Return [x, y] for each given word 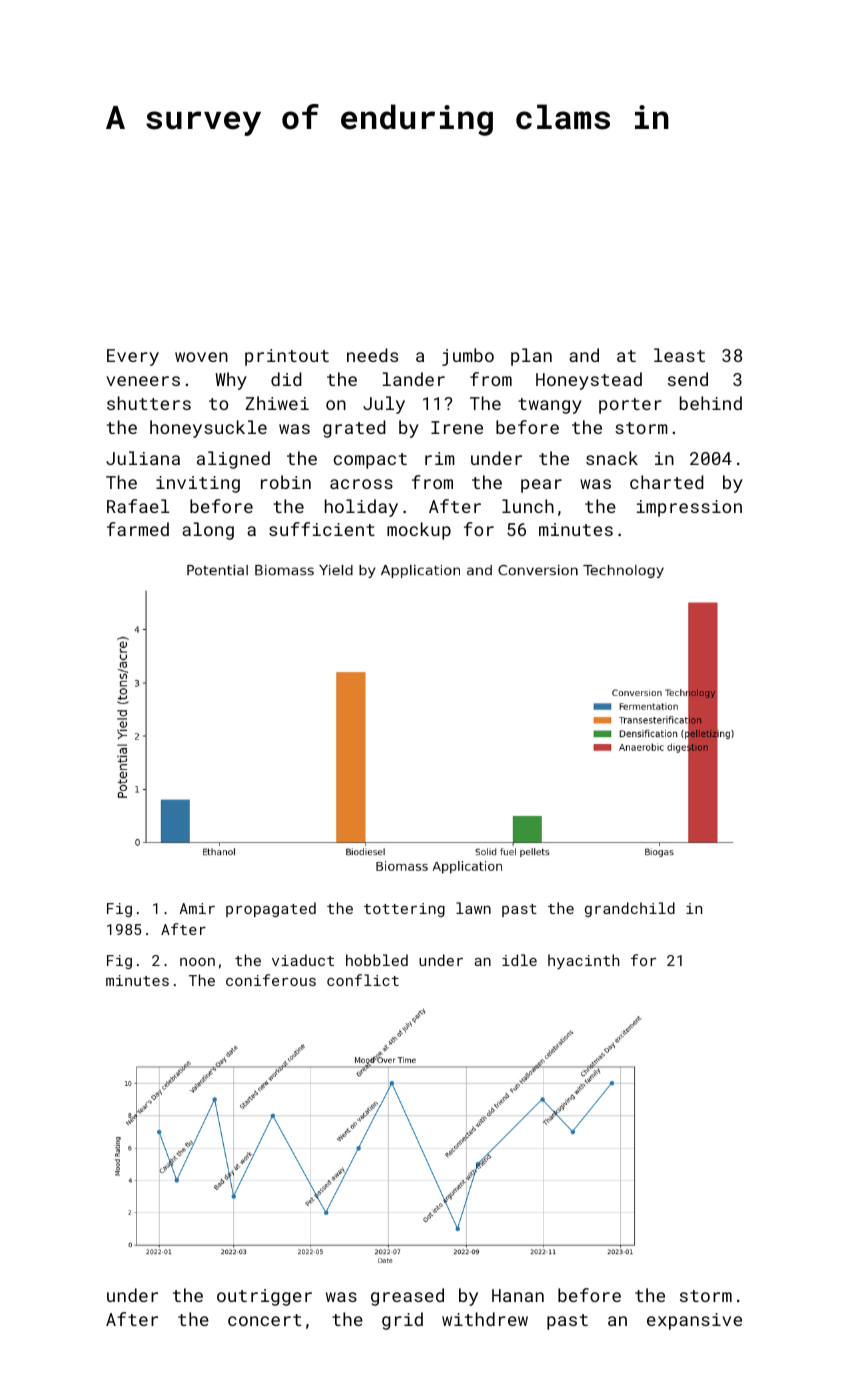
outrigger [264, 1297]
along [208, 531]
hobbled [377, 960]
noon [197, 962]
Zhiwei [277, 403]
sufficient [322, 529]
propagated [271, 909]
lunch [528, 506]
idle [519, 960]
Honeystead [589, 381]
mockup [419, 531]
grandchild [630, 909]
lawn [473, 908]
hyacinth [583, 961]
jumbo [468, 357]
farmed [138, 529]
